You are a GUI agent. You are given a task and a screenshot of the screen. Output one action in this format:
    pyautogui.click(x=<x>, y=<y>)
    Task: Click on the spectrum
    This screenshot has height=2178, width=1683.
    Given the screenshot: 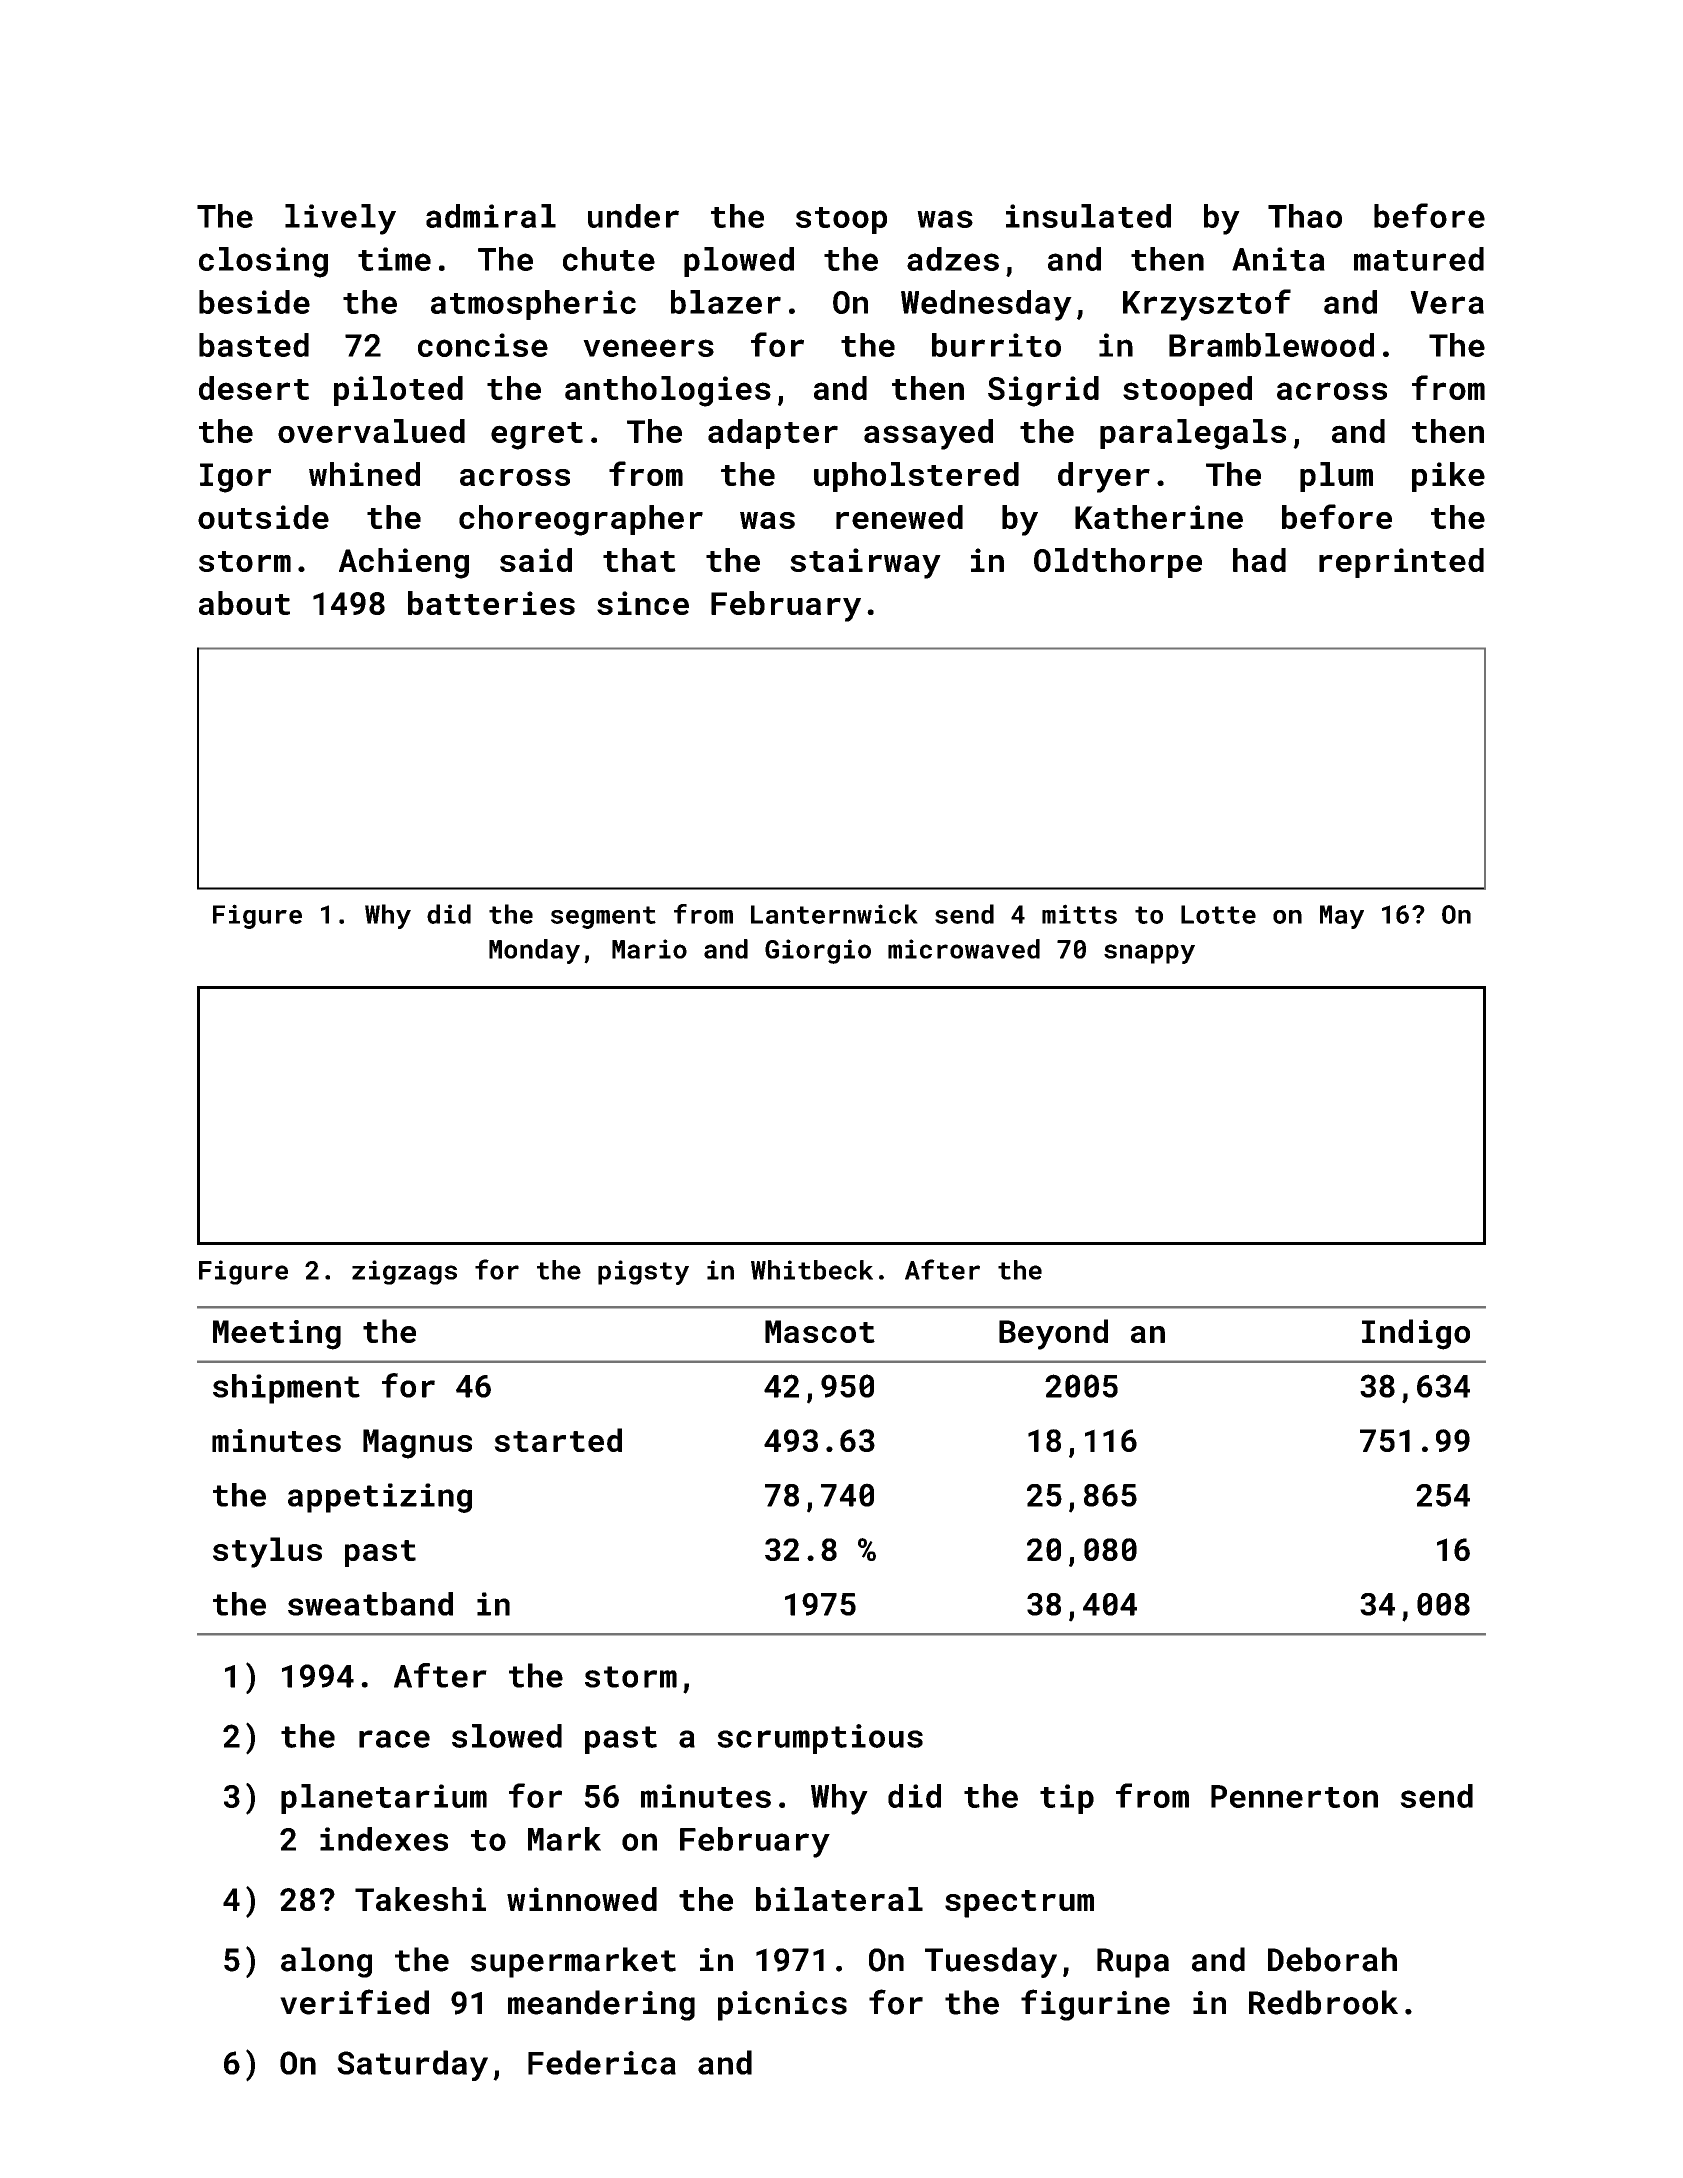 What is the action you would take?
    pyautogui.click(x=1019, y=1904)
